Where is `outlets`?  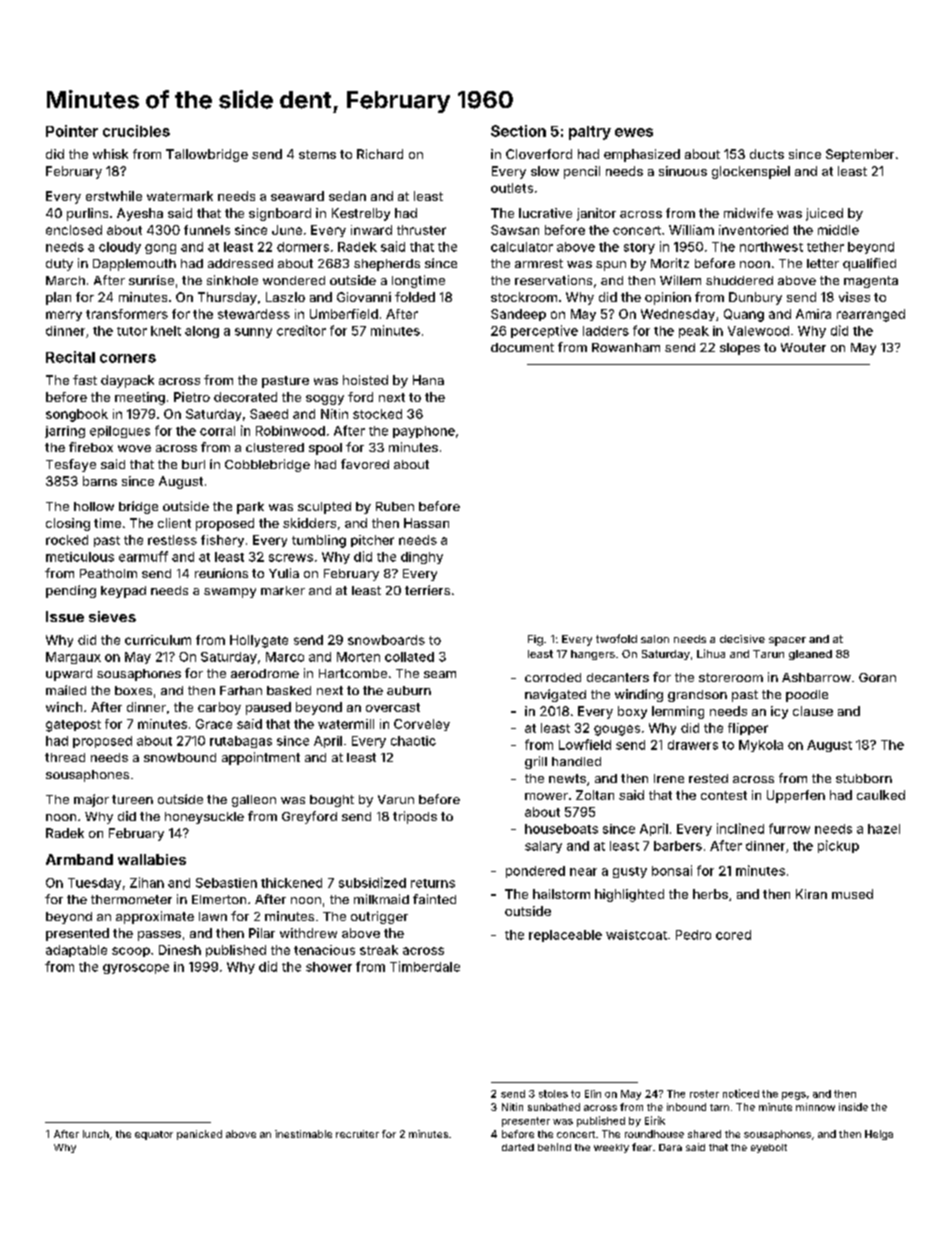
outlets is located at coordinates (512, 188).
